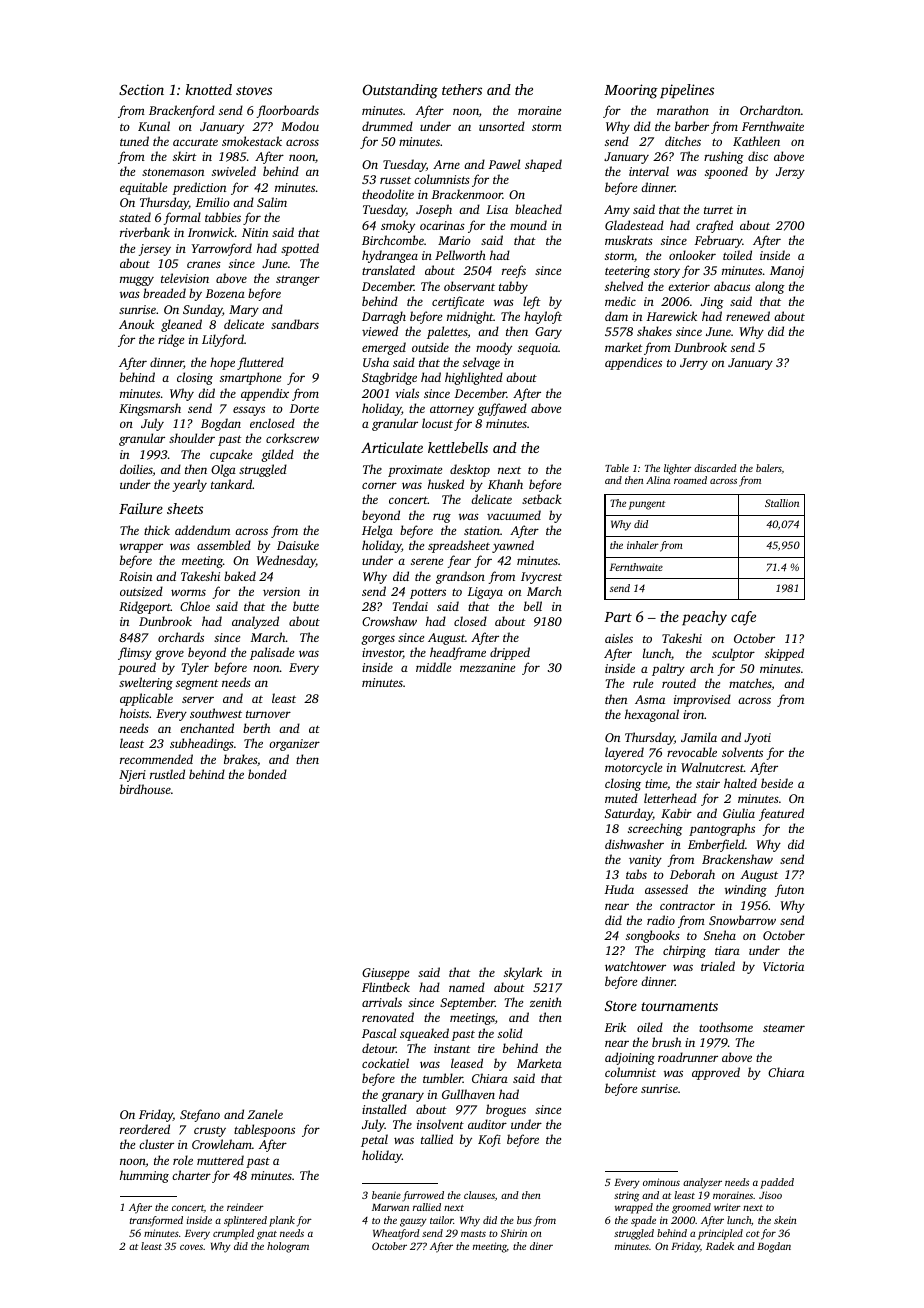 The height and width of the page is (1308, 924). I want to click on outsized, so click(141, 591).
